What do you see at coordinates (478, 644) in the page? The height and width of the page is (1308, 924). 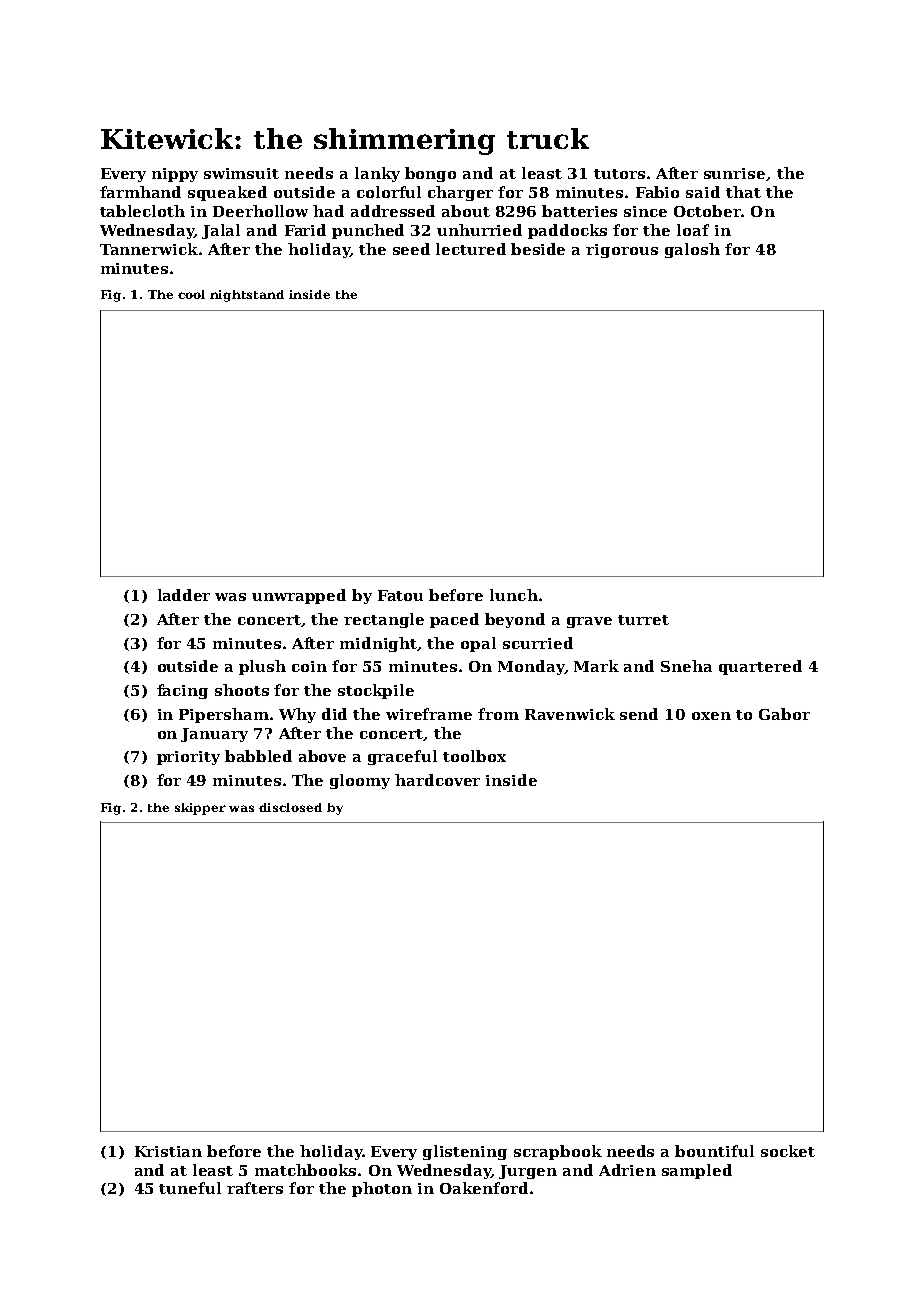 I see `opal` at bounding box center [478, 644].
